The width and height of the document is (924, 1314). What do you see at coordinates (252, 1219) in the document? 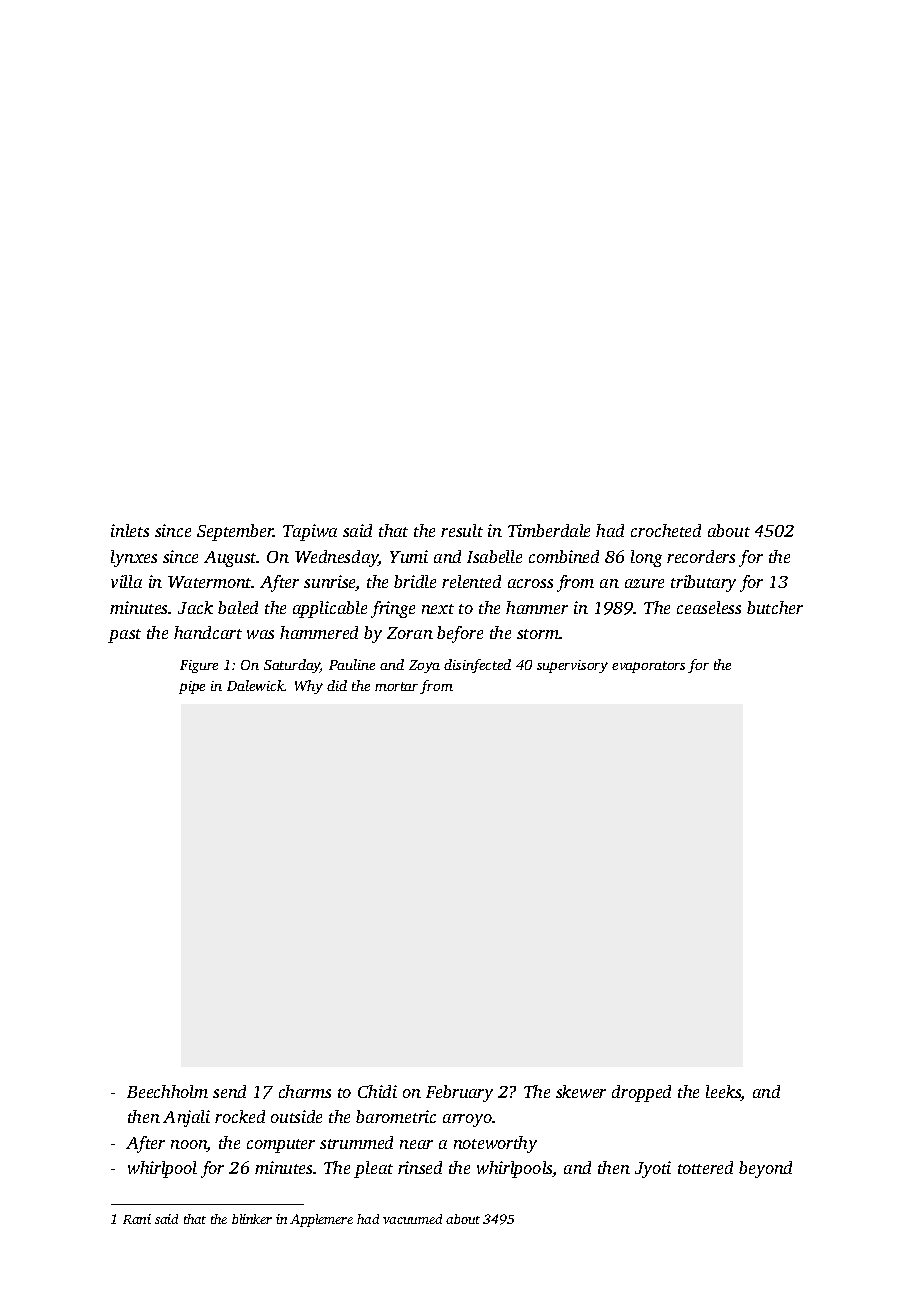
I see `blinker` at bounding box center [252, 1219].
